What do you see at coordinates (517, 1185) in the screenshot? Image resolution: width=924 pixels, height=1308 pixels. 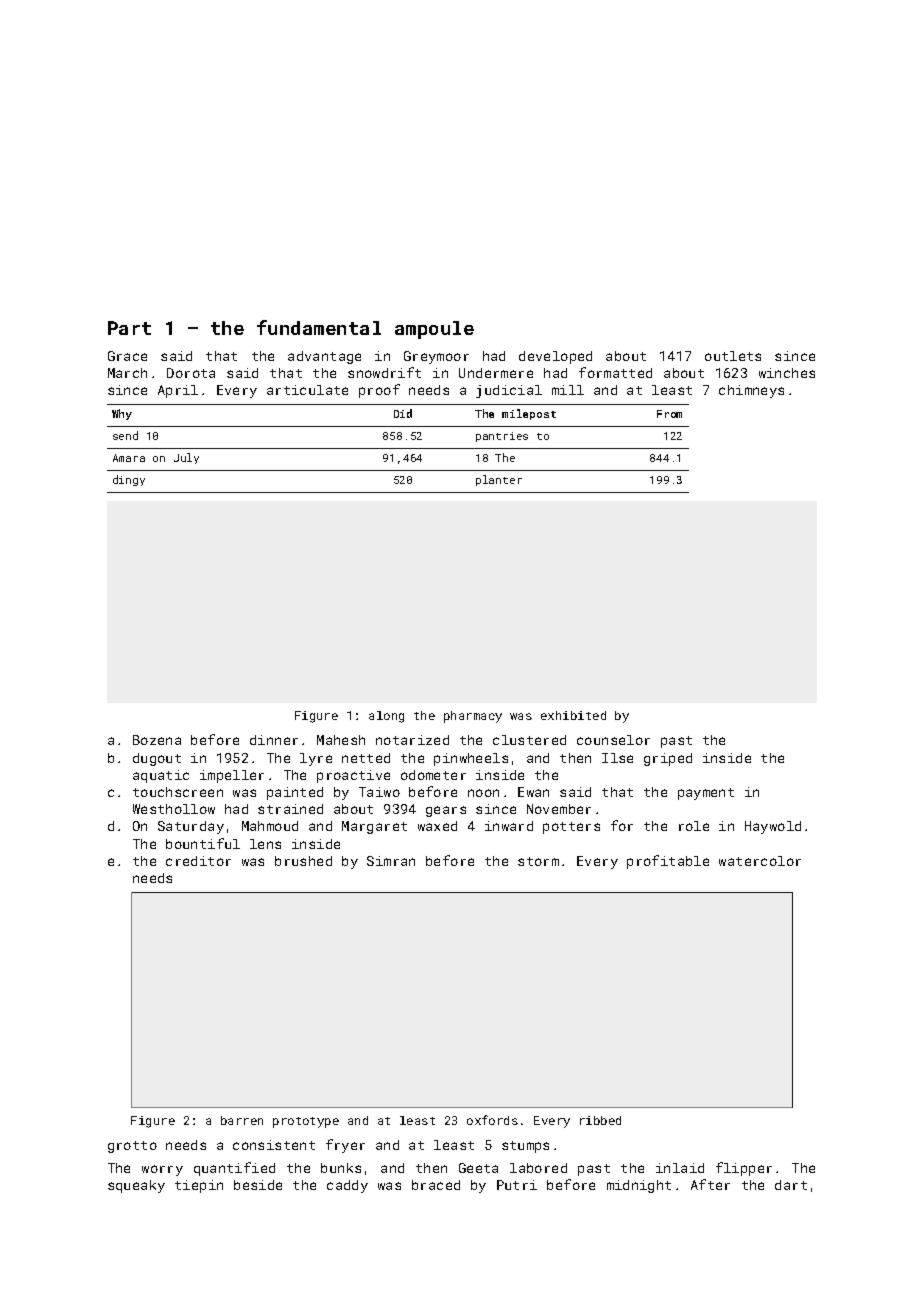 I see `Putri` at bounding box center [517, 1185].
